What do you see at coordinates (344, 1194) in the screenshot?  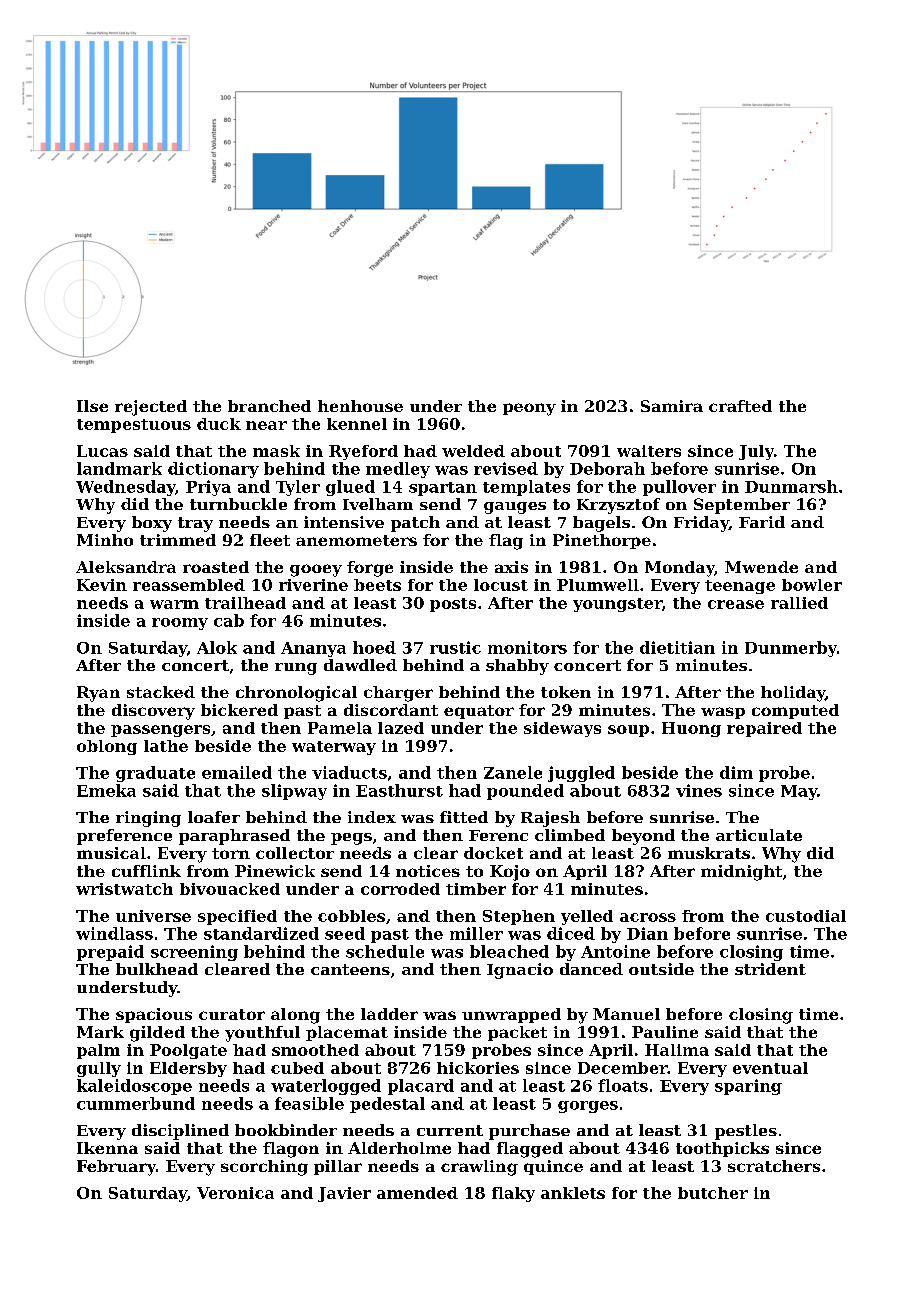 I see `Javier` at bounding box center [344, 1194].
